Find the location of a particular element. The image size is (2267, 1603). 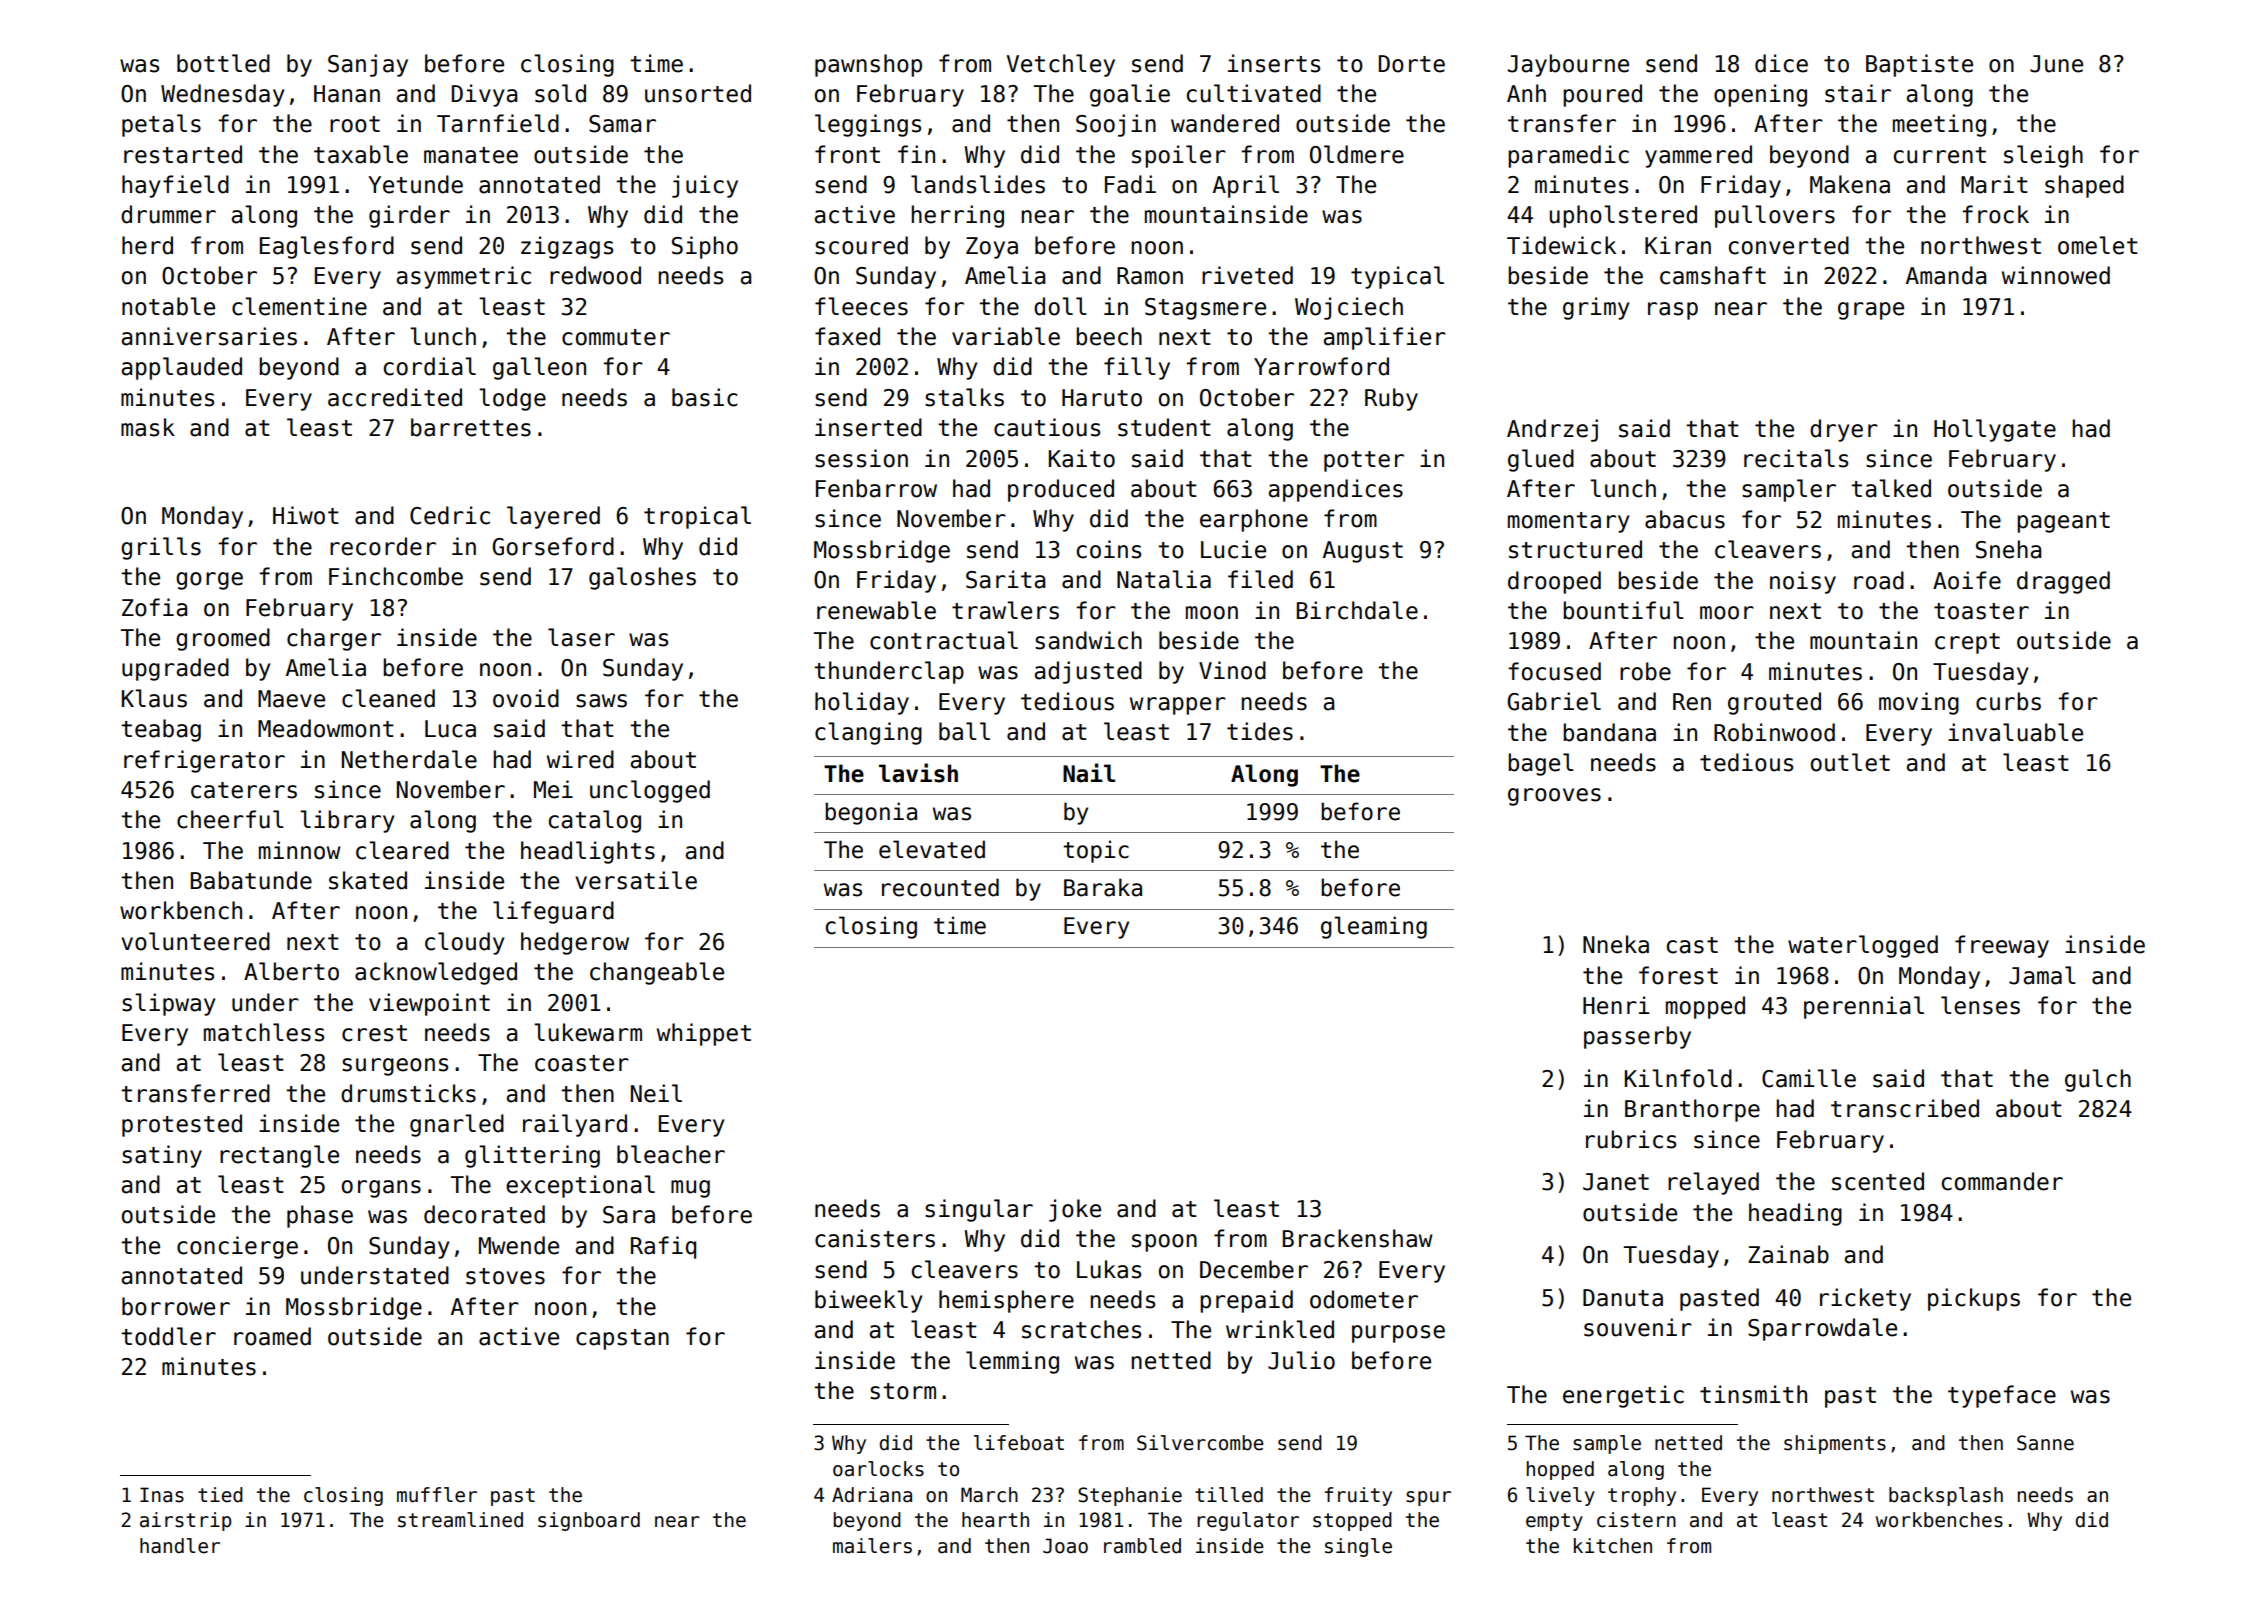

Silvercombe is located at coordinates (1200, 1443).
